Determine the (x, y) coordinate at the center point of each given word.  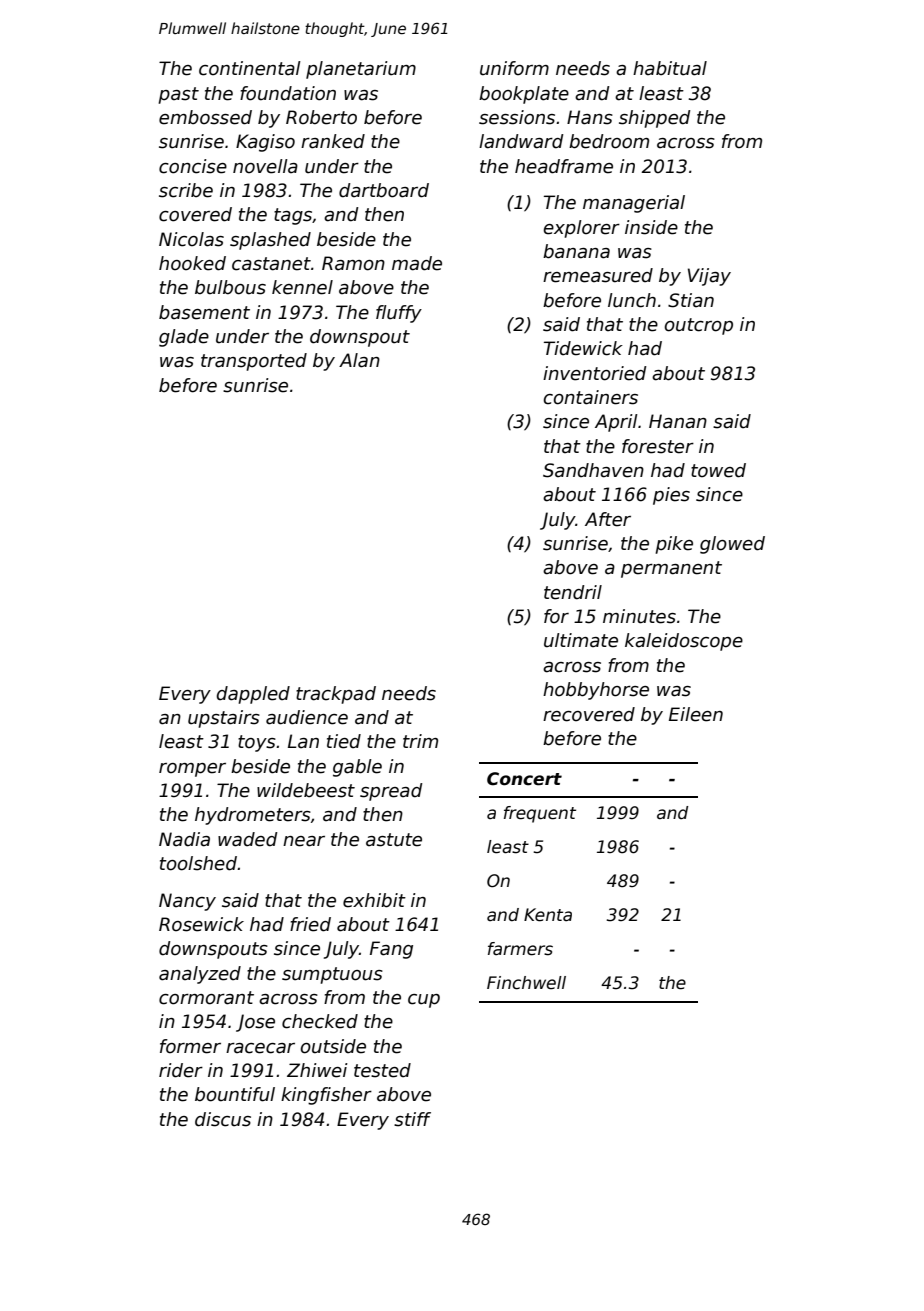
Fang (391, 950)
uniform (514, 68)
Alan (359, 360)
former (190, 1046)
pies (671, 496)
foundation (288, 93)
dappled (253, 695)
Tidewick (583, 348)
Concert (524, 779)
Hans (590, 117)
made (417, 263)
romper (192, 770)
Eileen (696, 714)
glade (184, 338)
